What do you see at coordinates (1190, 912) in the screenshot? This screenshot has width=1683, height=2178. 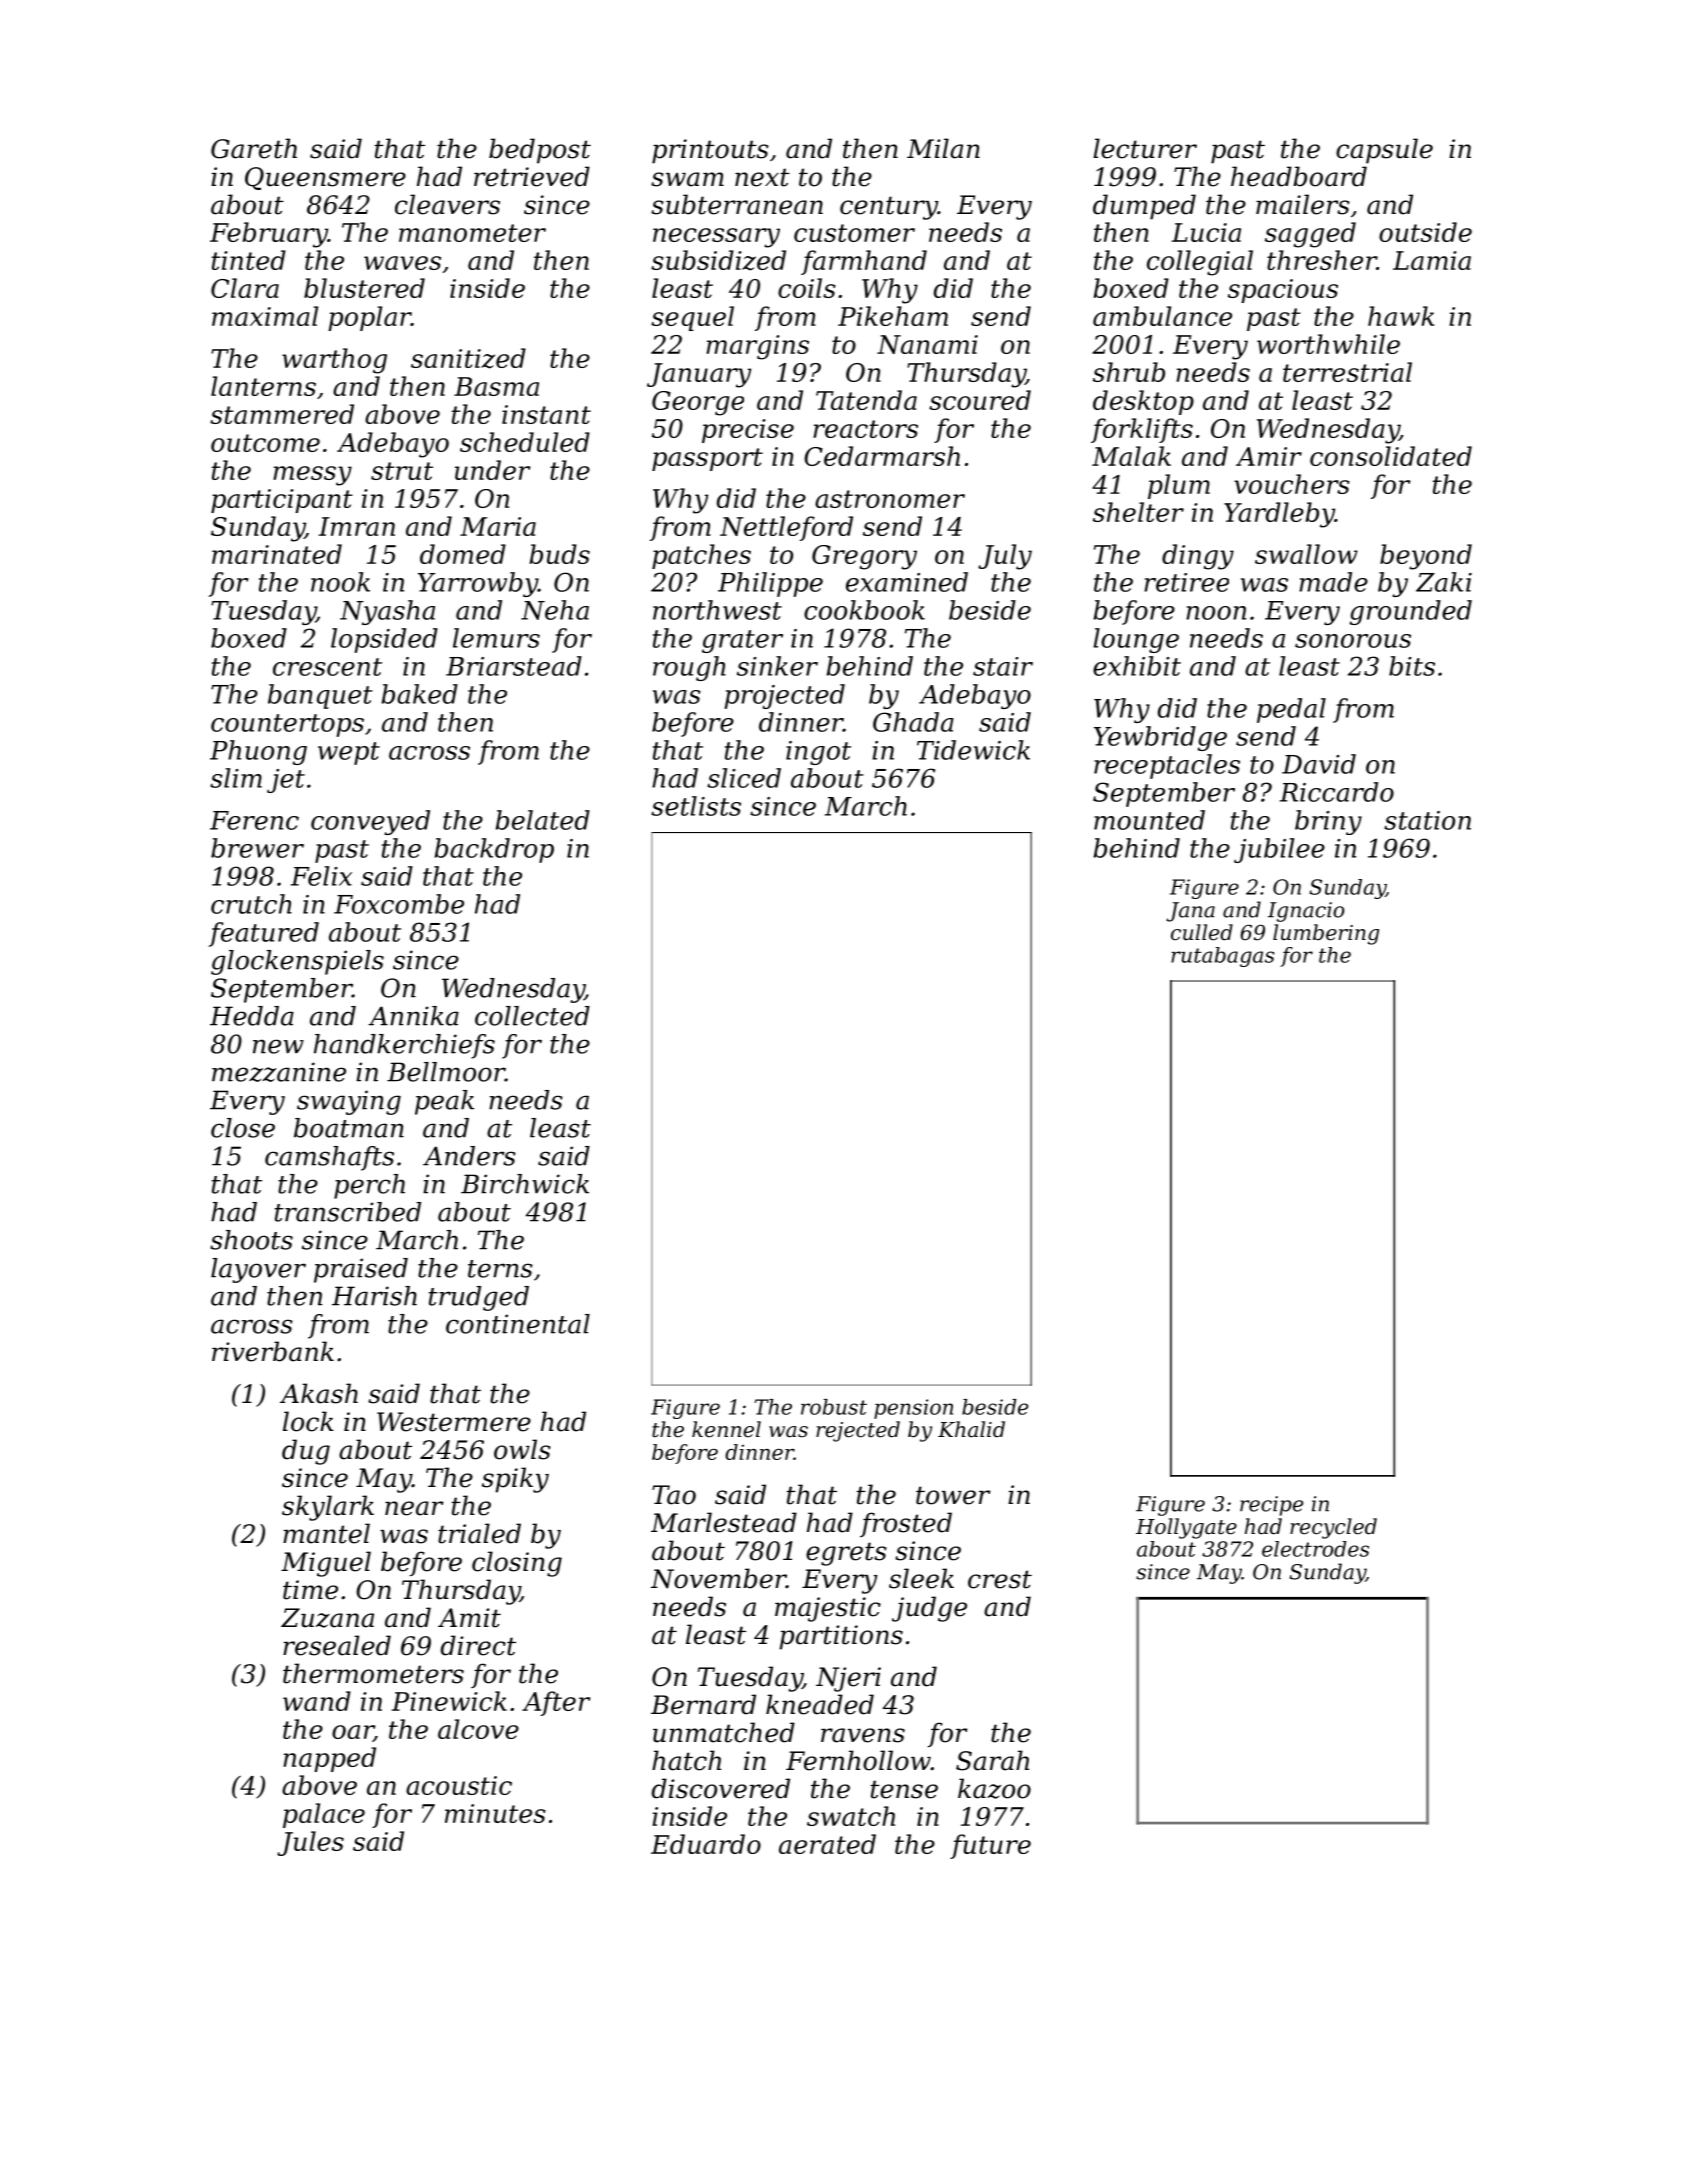 I see `Jana` at bounding box center [1190, 912].
